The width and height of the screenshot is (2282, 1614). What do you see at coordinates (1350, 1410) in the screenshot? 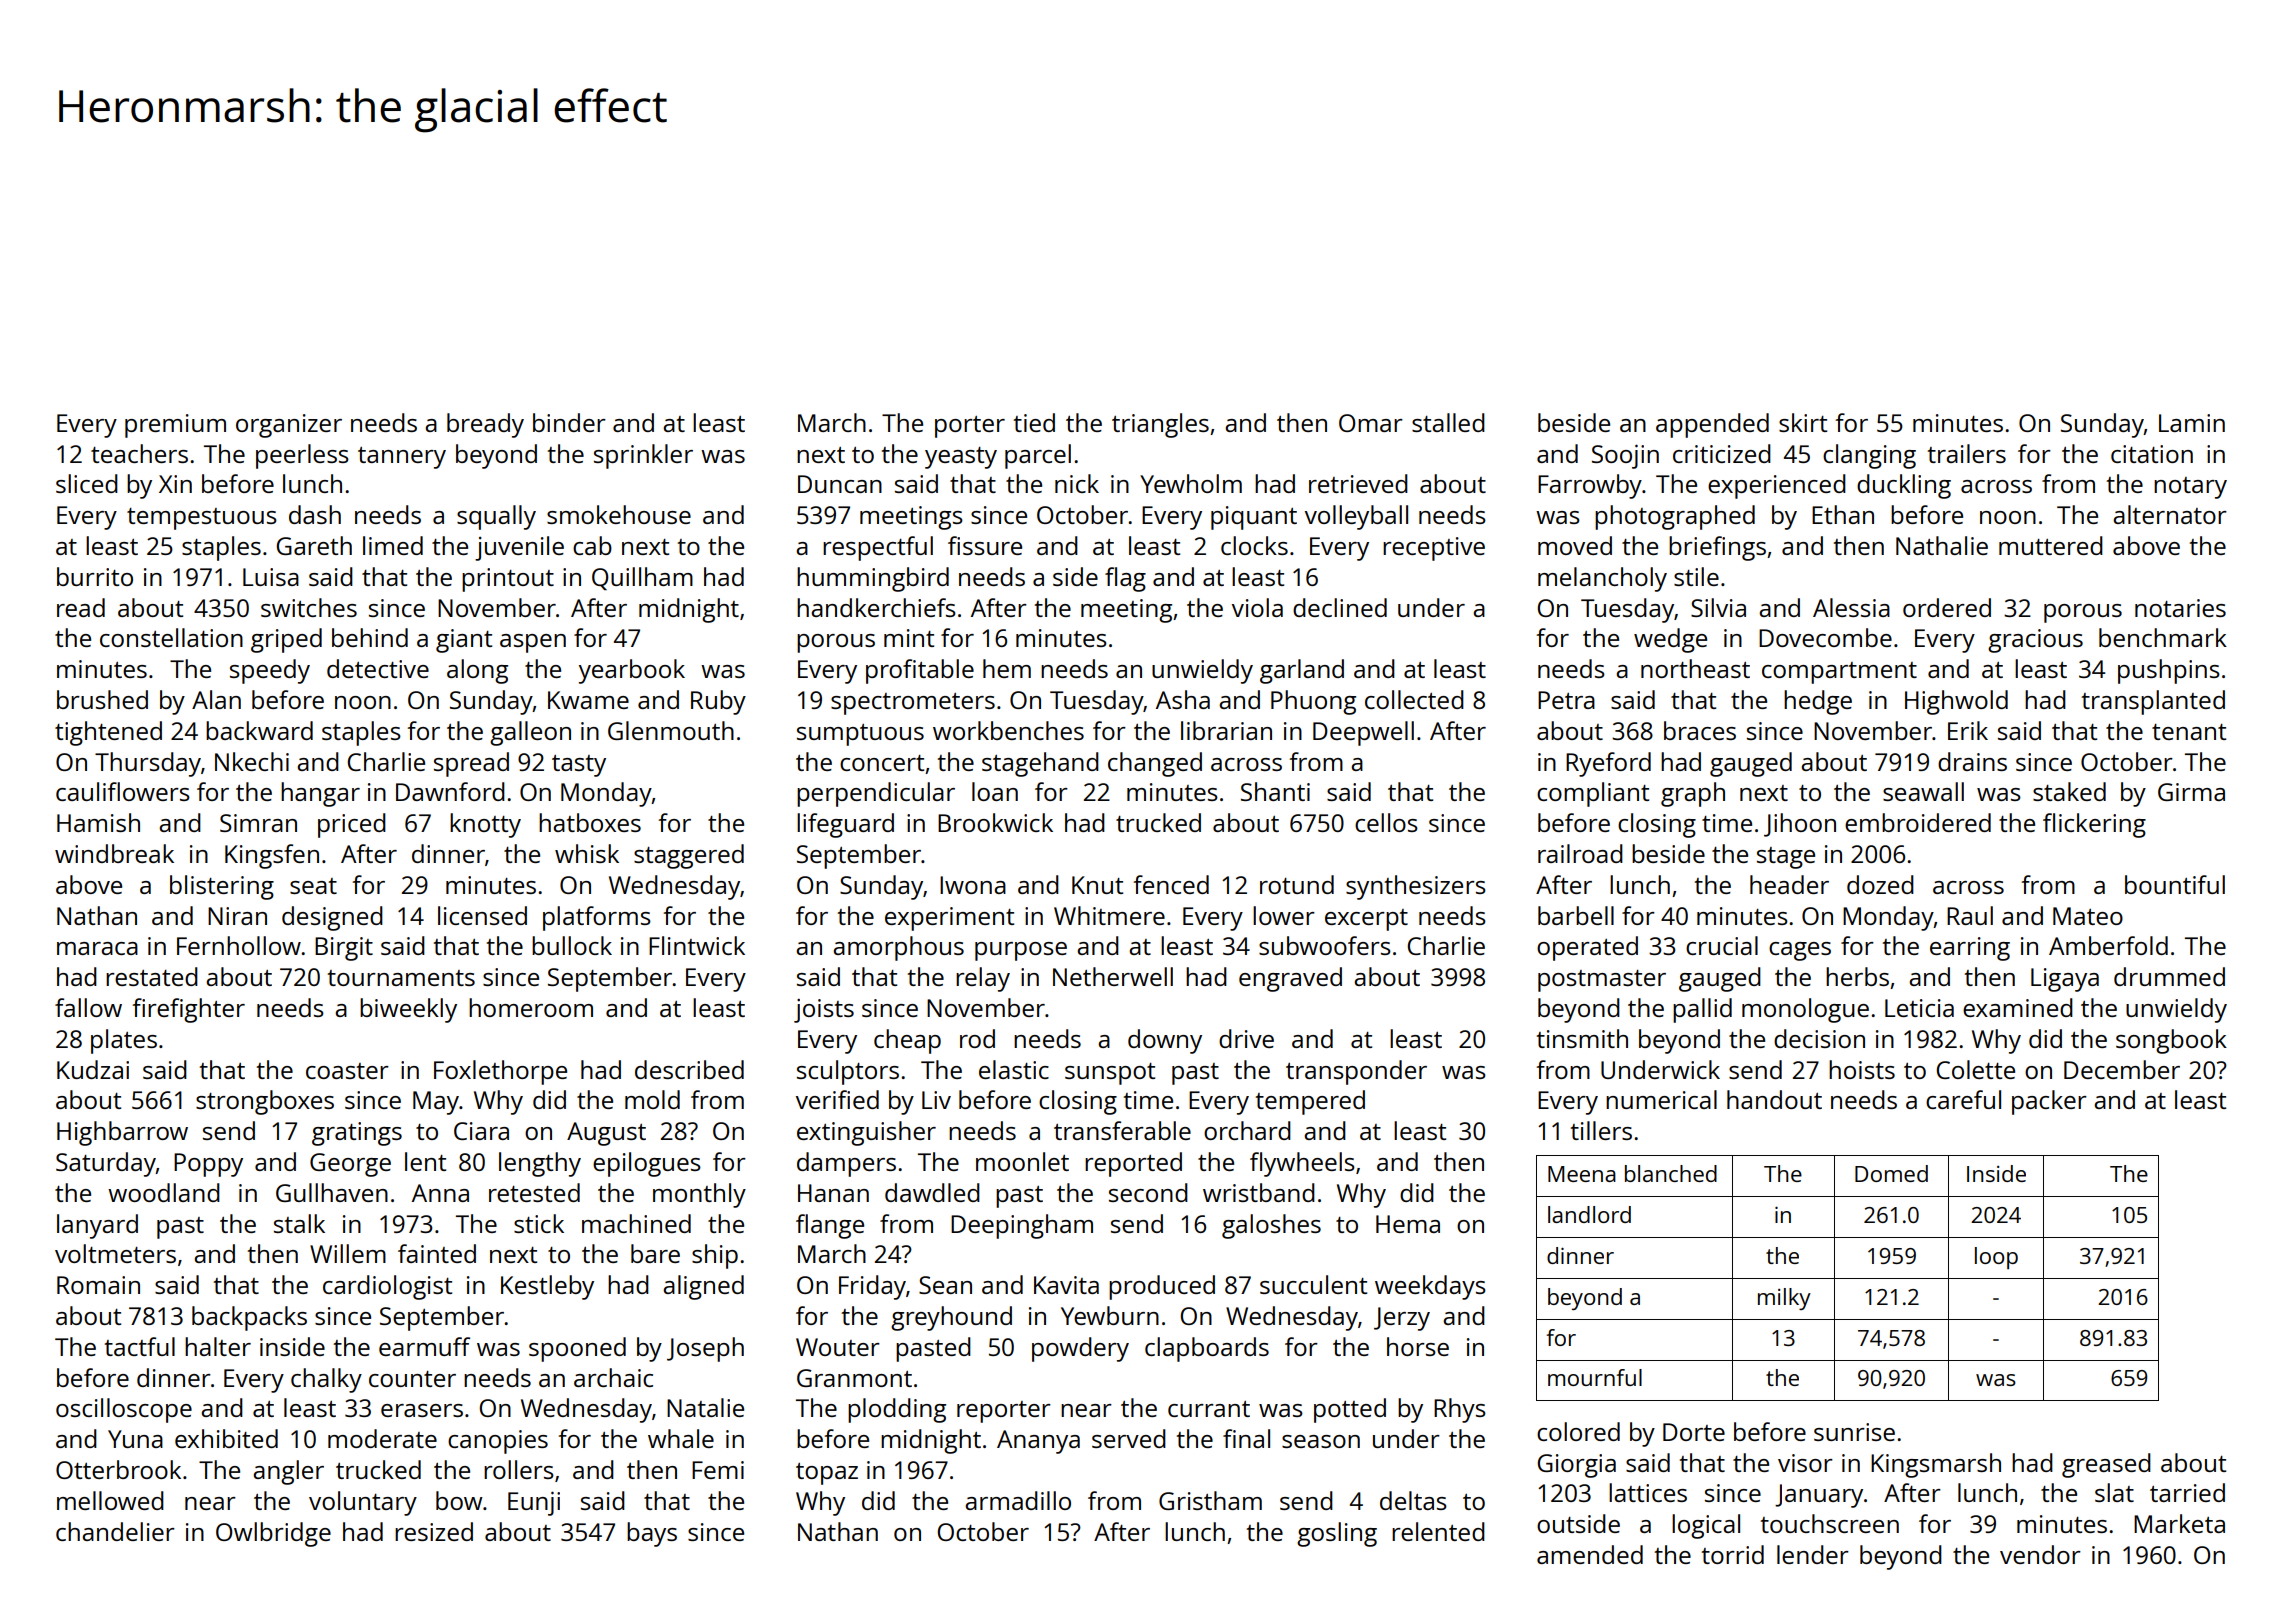
I see `potted` at bounding box center [1350, 1410].
